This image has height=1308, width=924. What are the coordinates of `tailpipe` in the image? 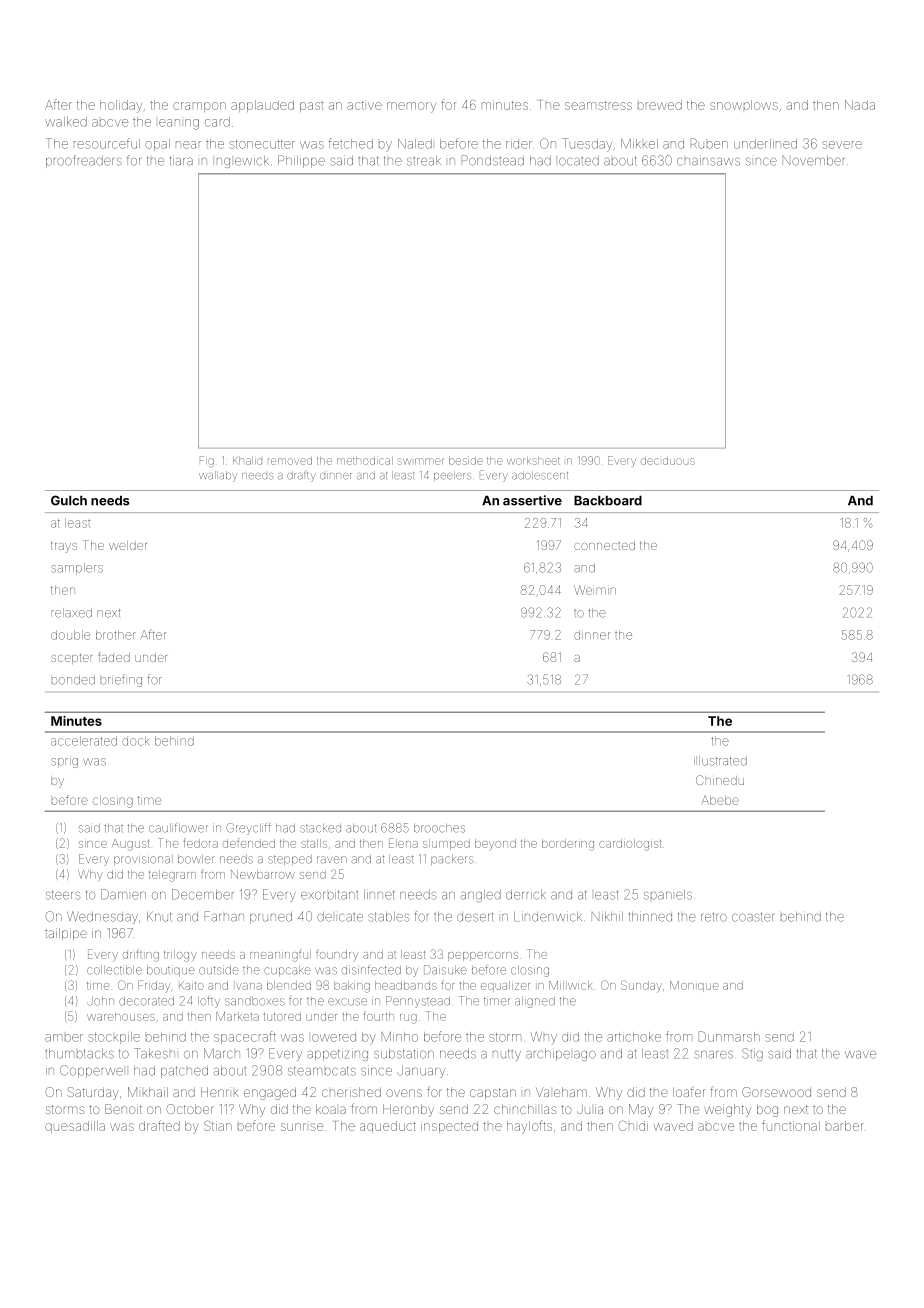 It's located at (66, 934).
